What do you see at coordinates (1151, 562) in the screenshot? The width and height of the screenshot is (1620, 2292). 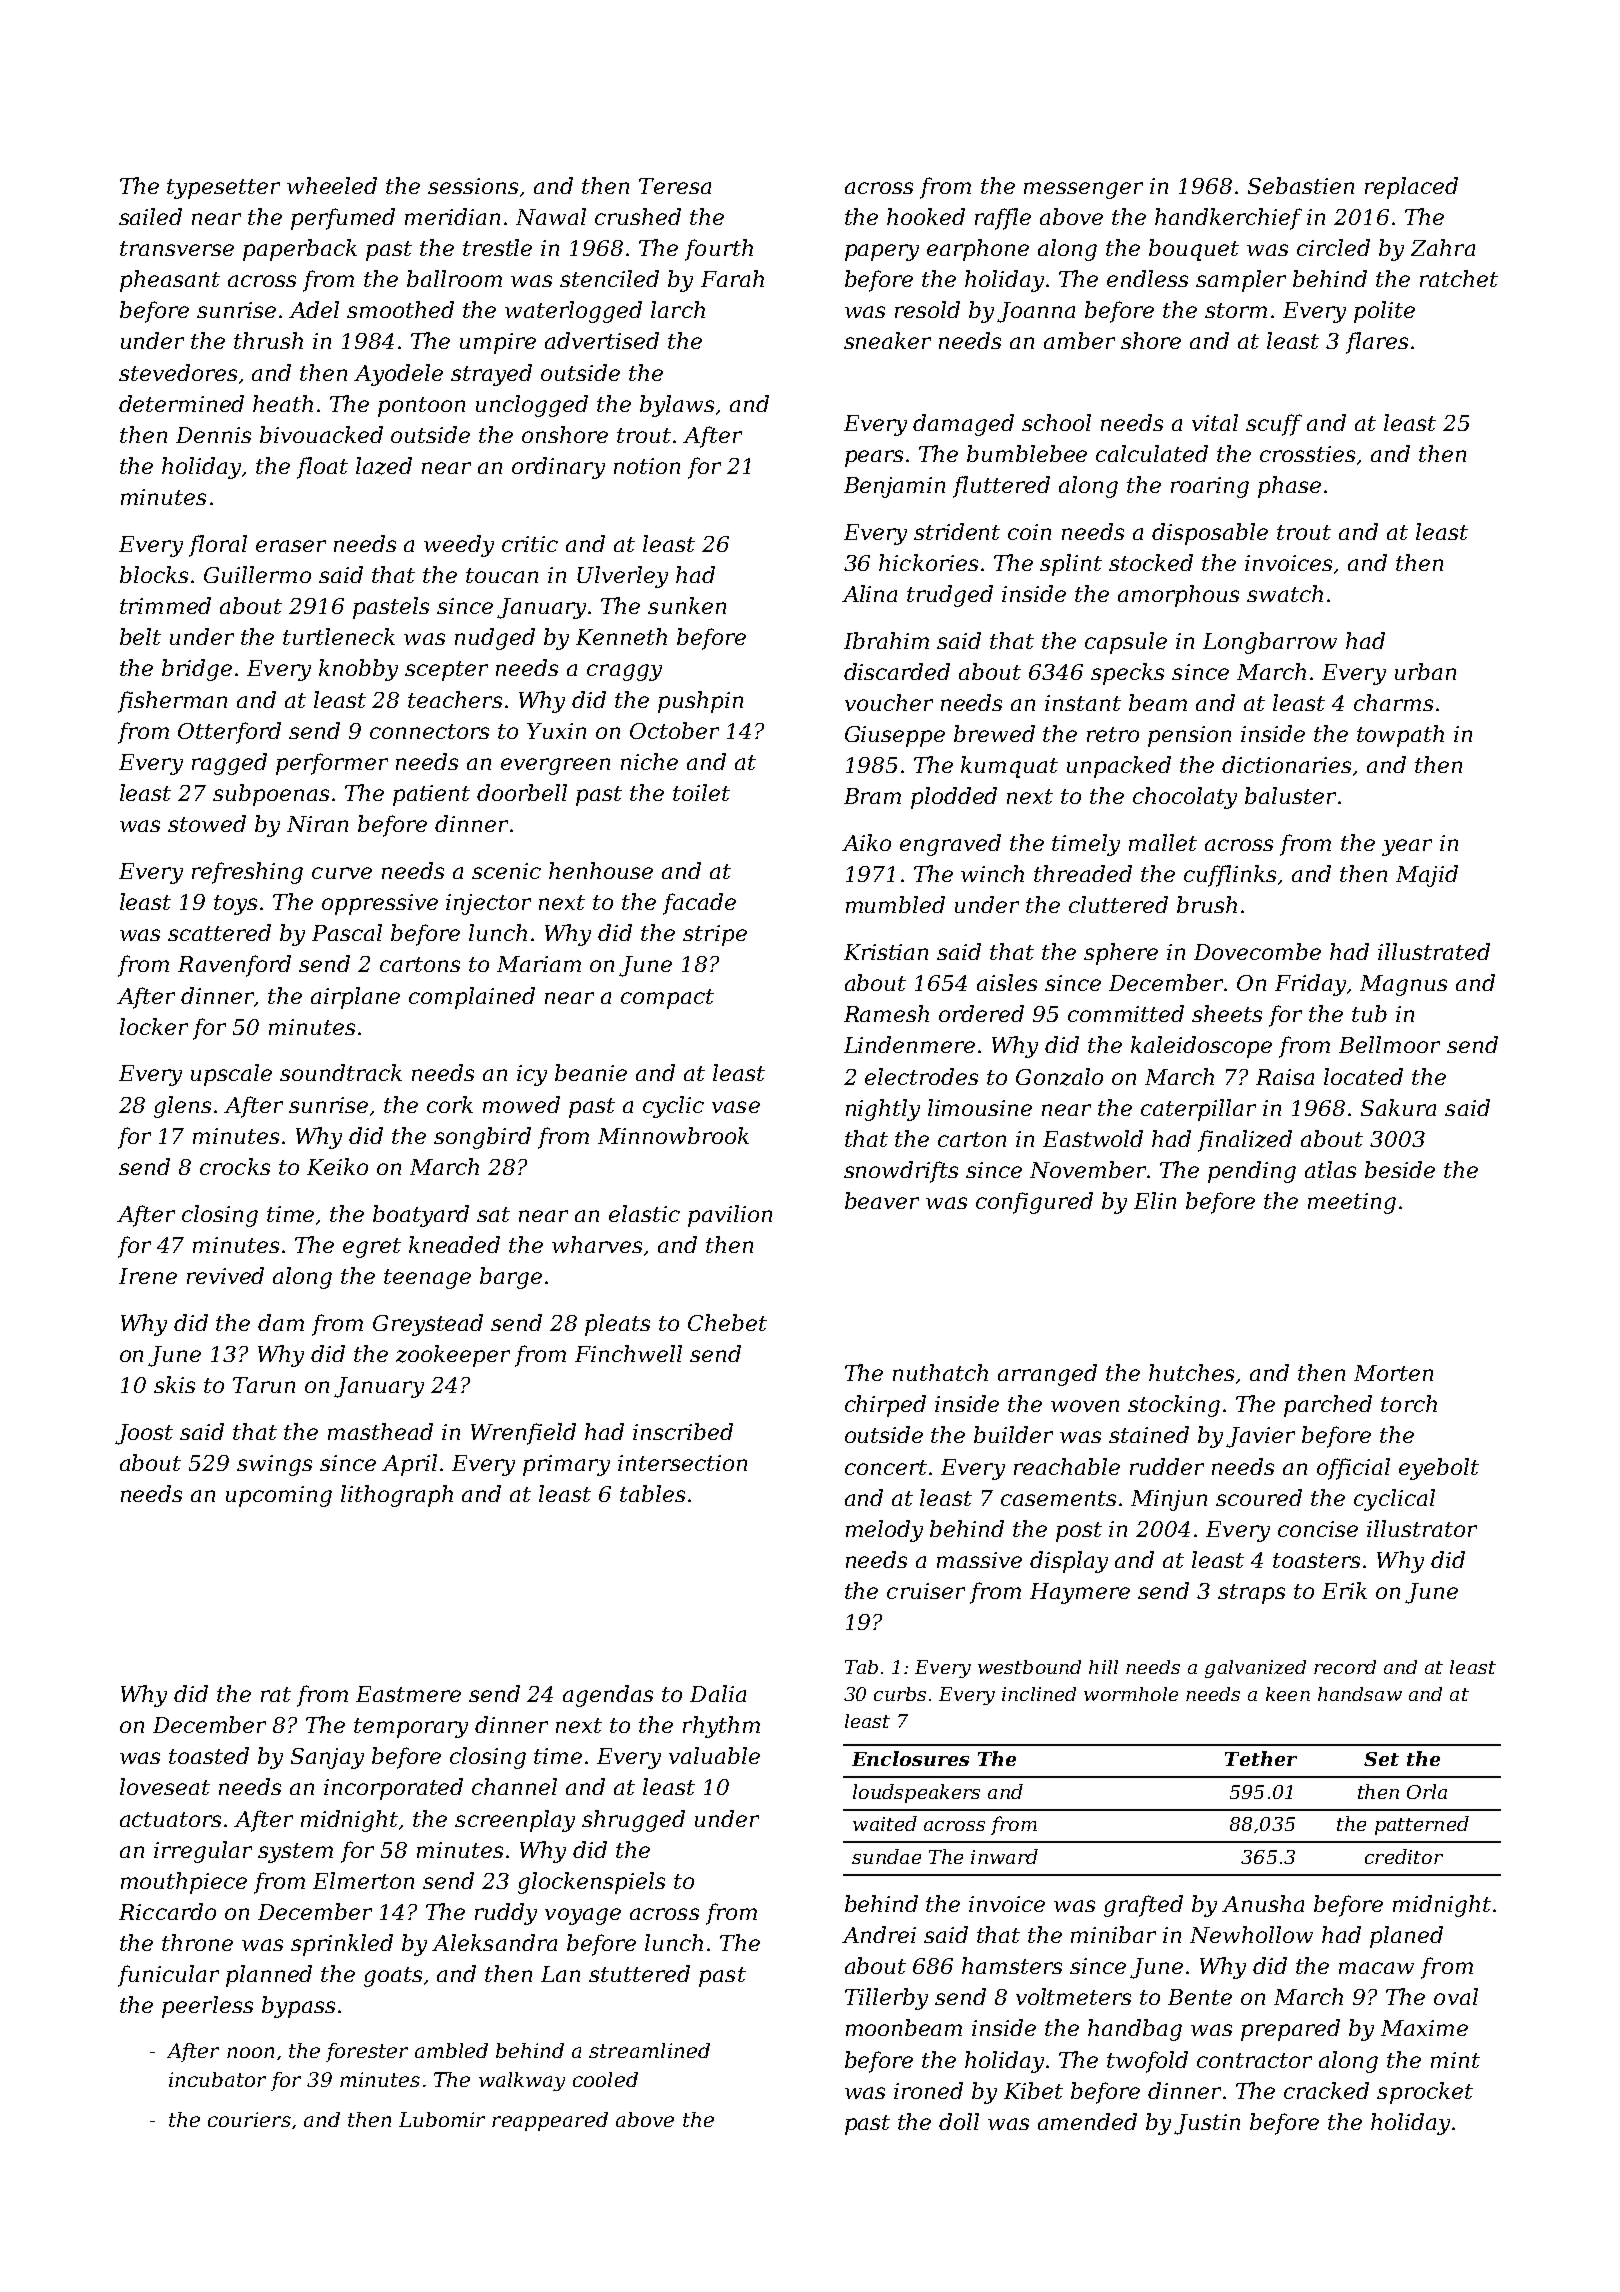 I see `stocked` at bounding box center [1151, 562].
